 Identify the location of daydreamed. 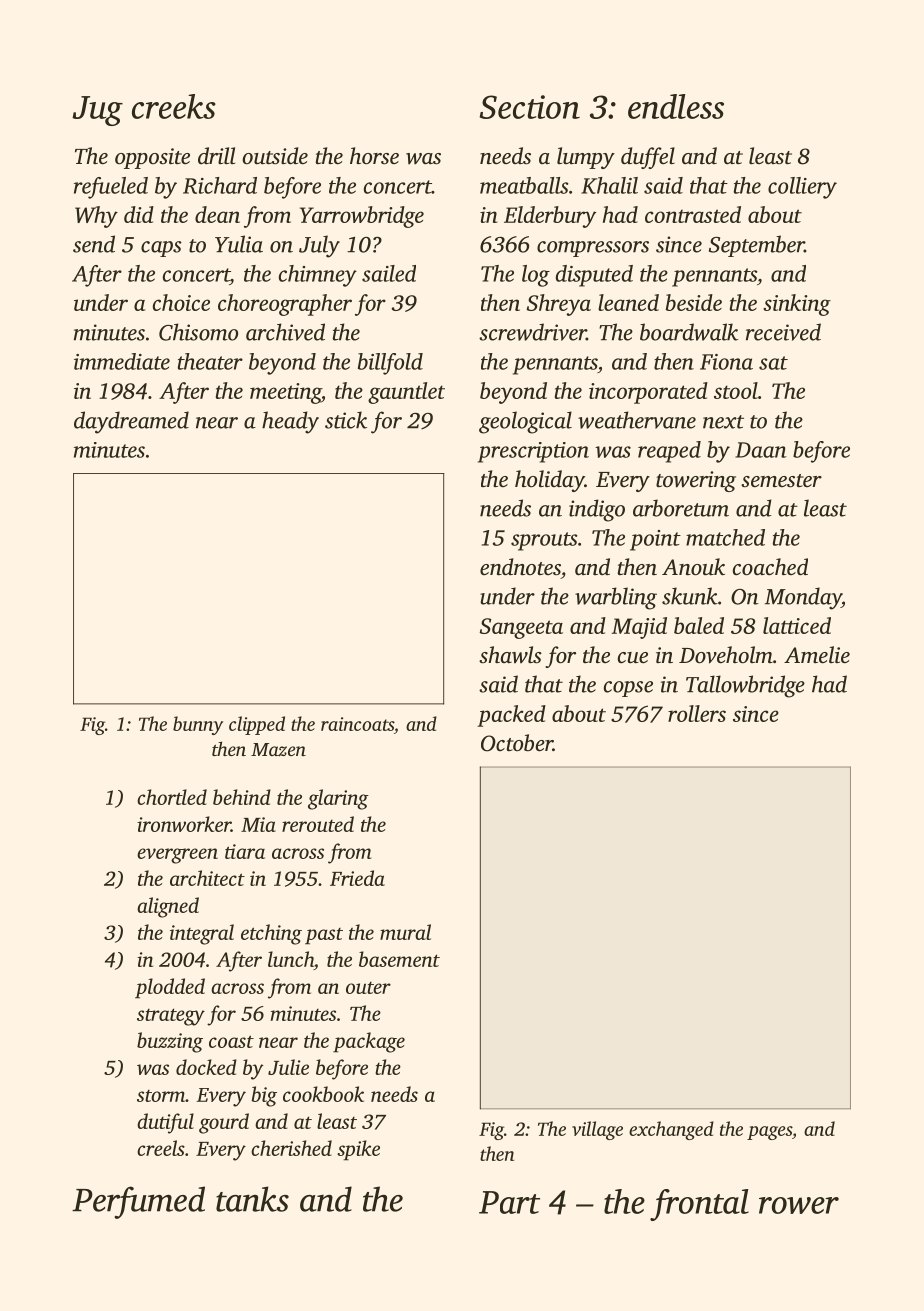
(131, 422).
